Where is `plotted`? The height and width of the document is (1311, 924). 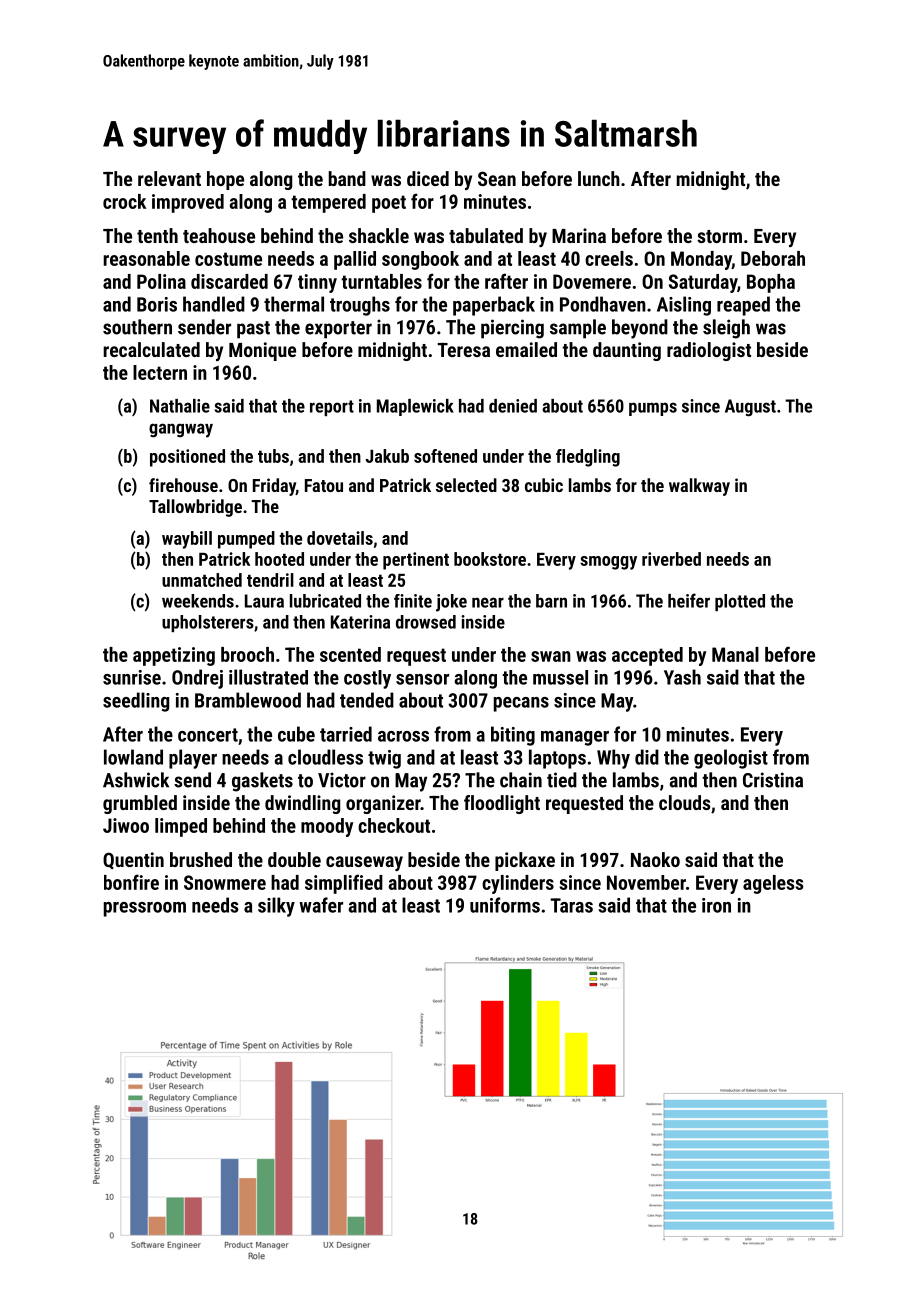 plotted is located at coordinates (740, 602).
